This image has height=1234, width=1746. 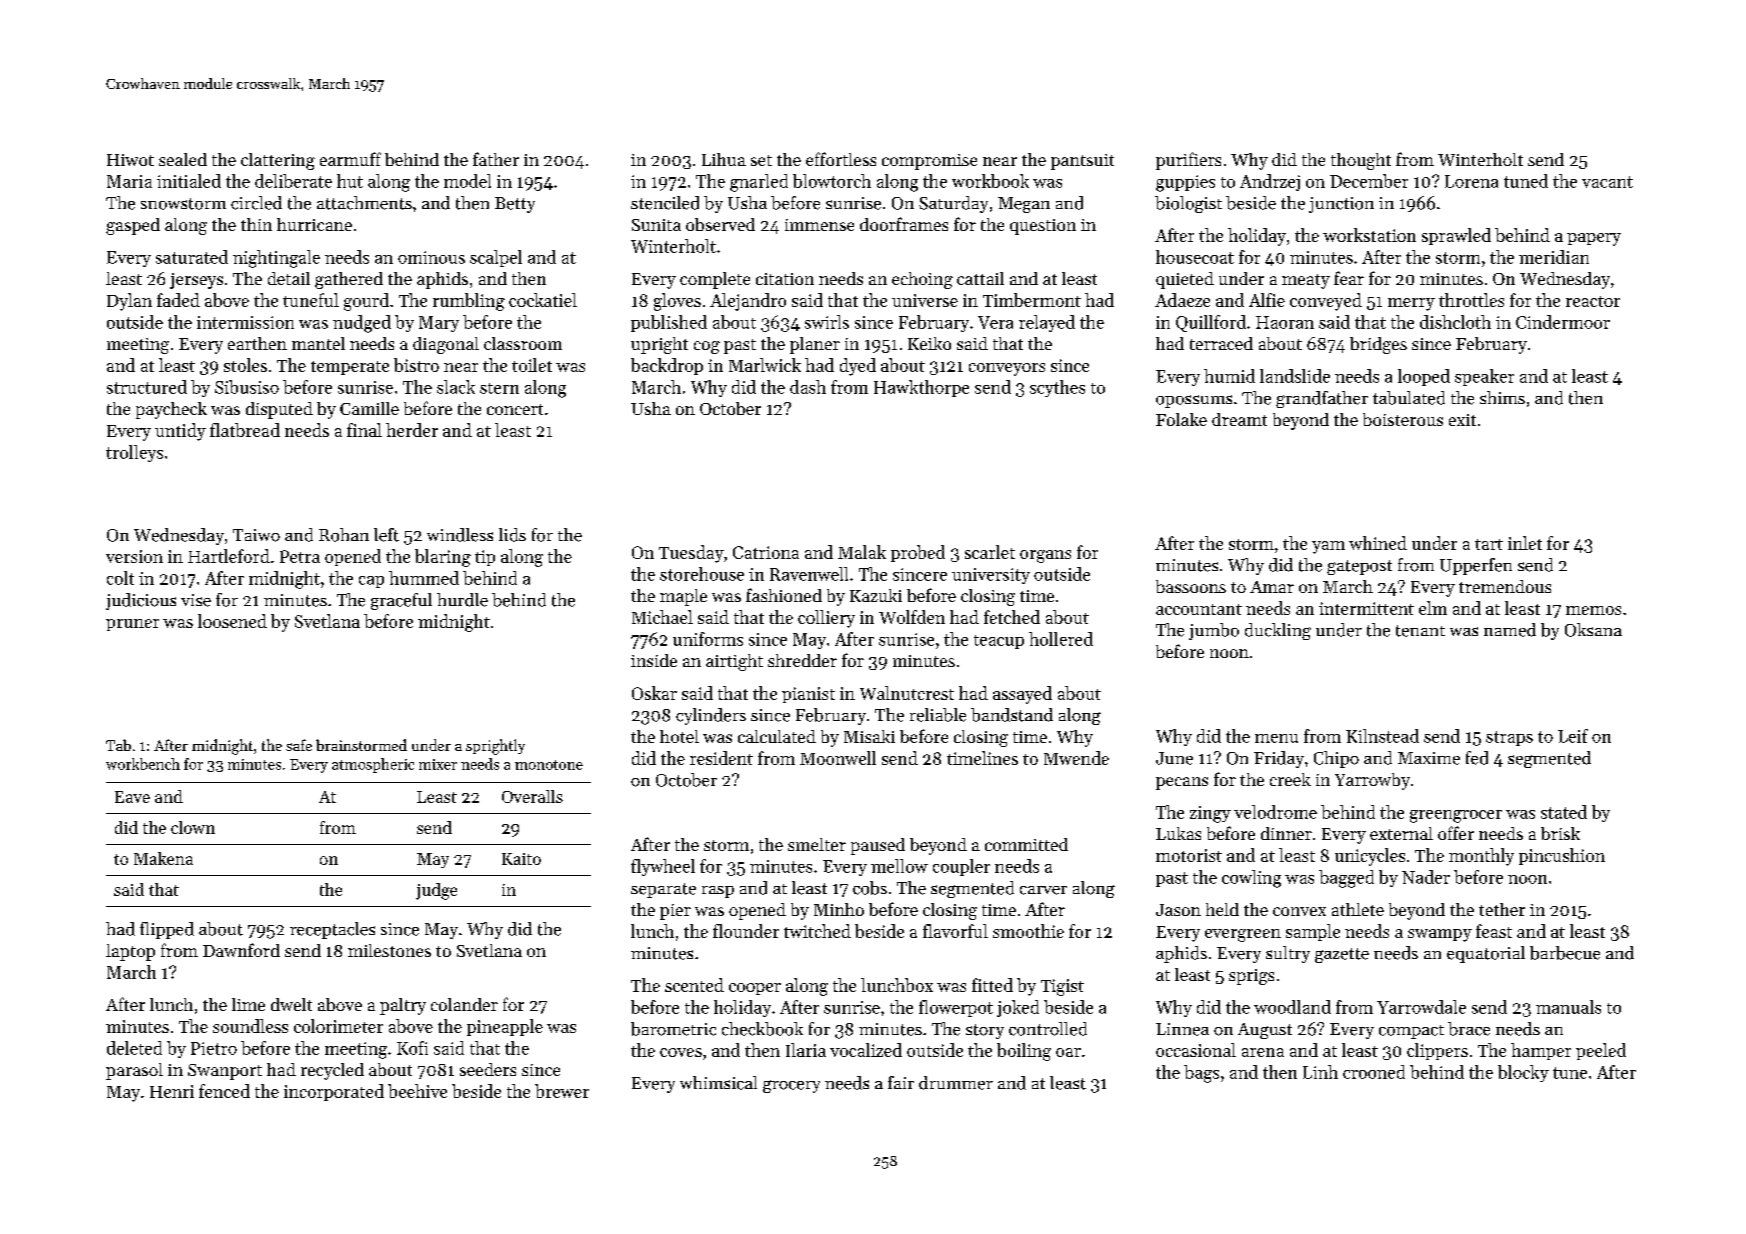 What do you see at coordinates (515, 205) in the image?
I see `Betty` at bounding box center [515, 205].
